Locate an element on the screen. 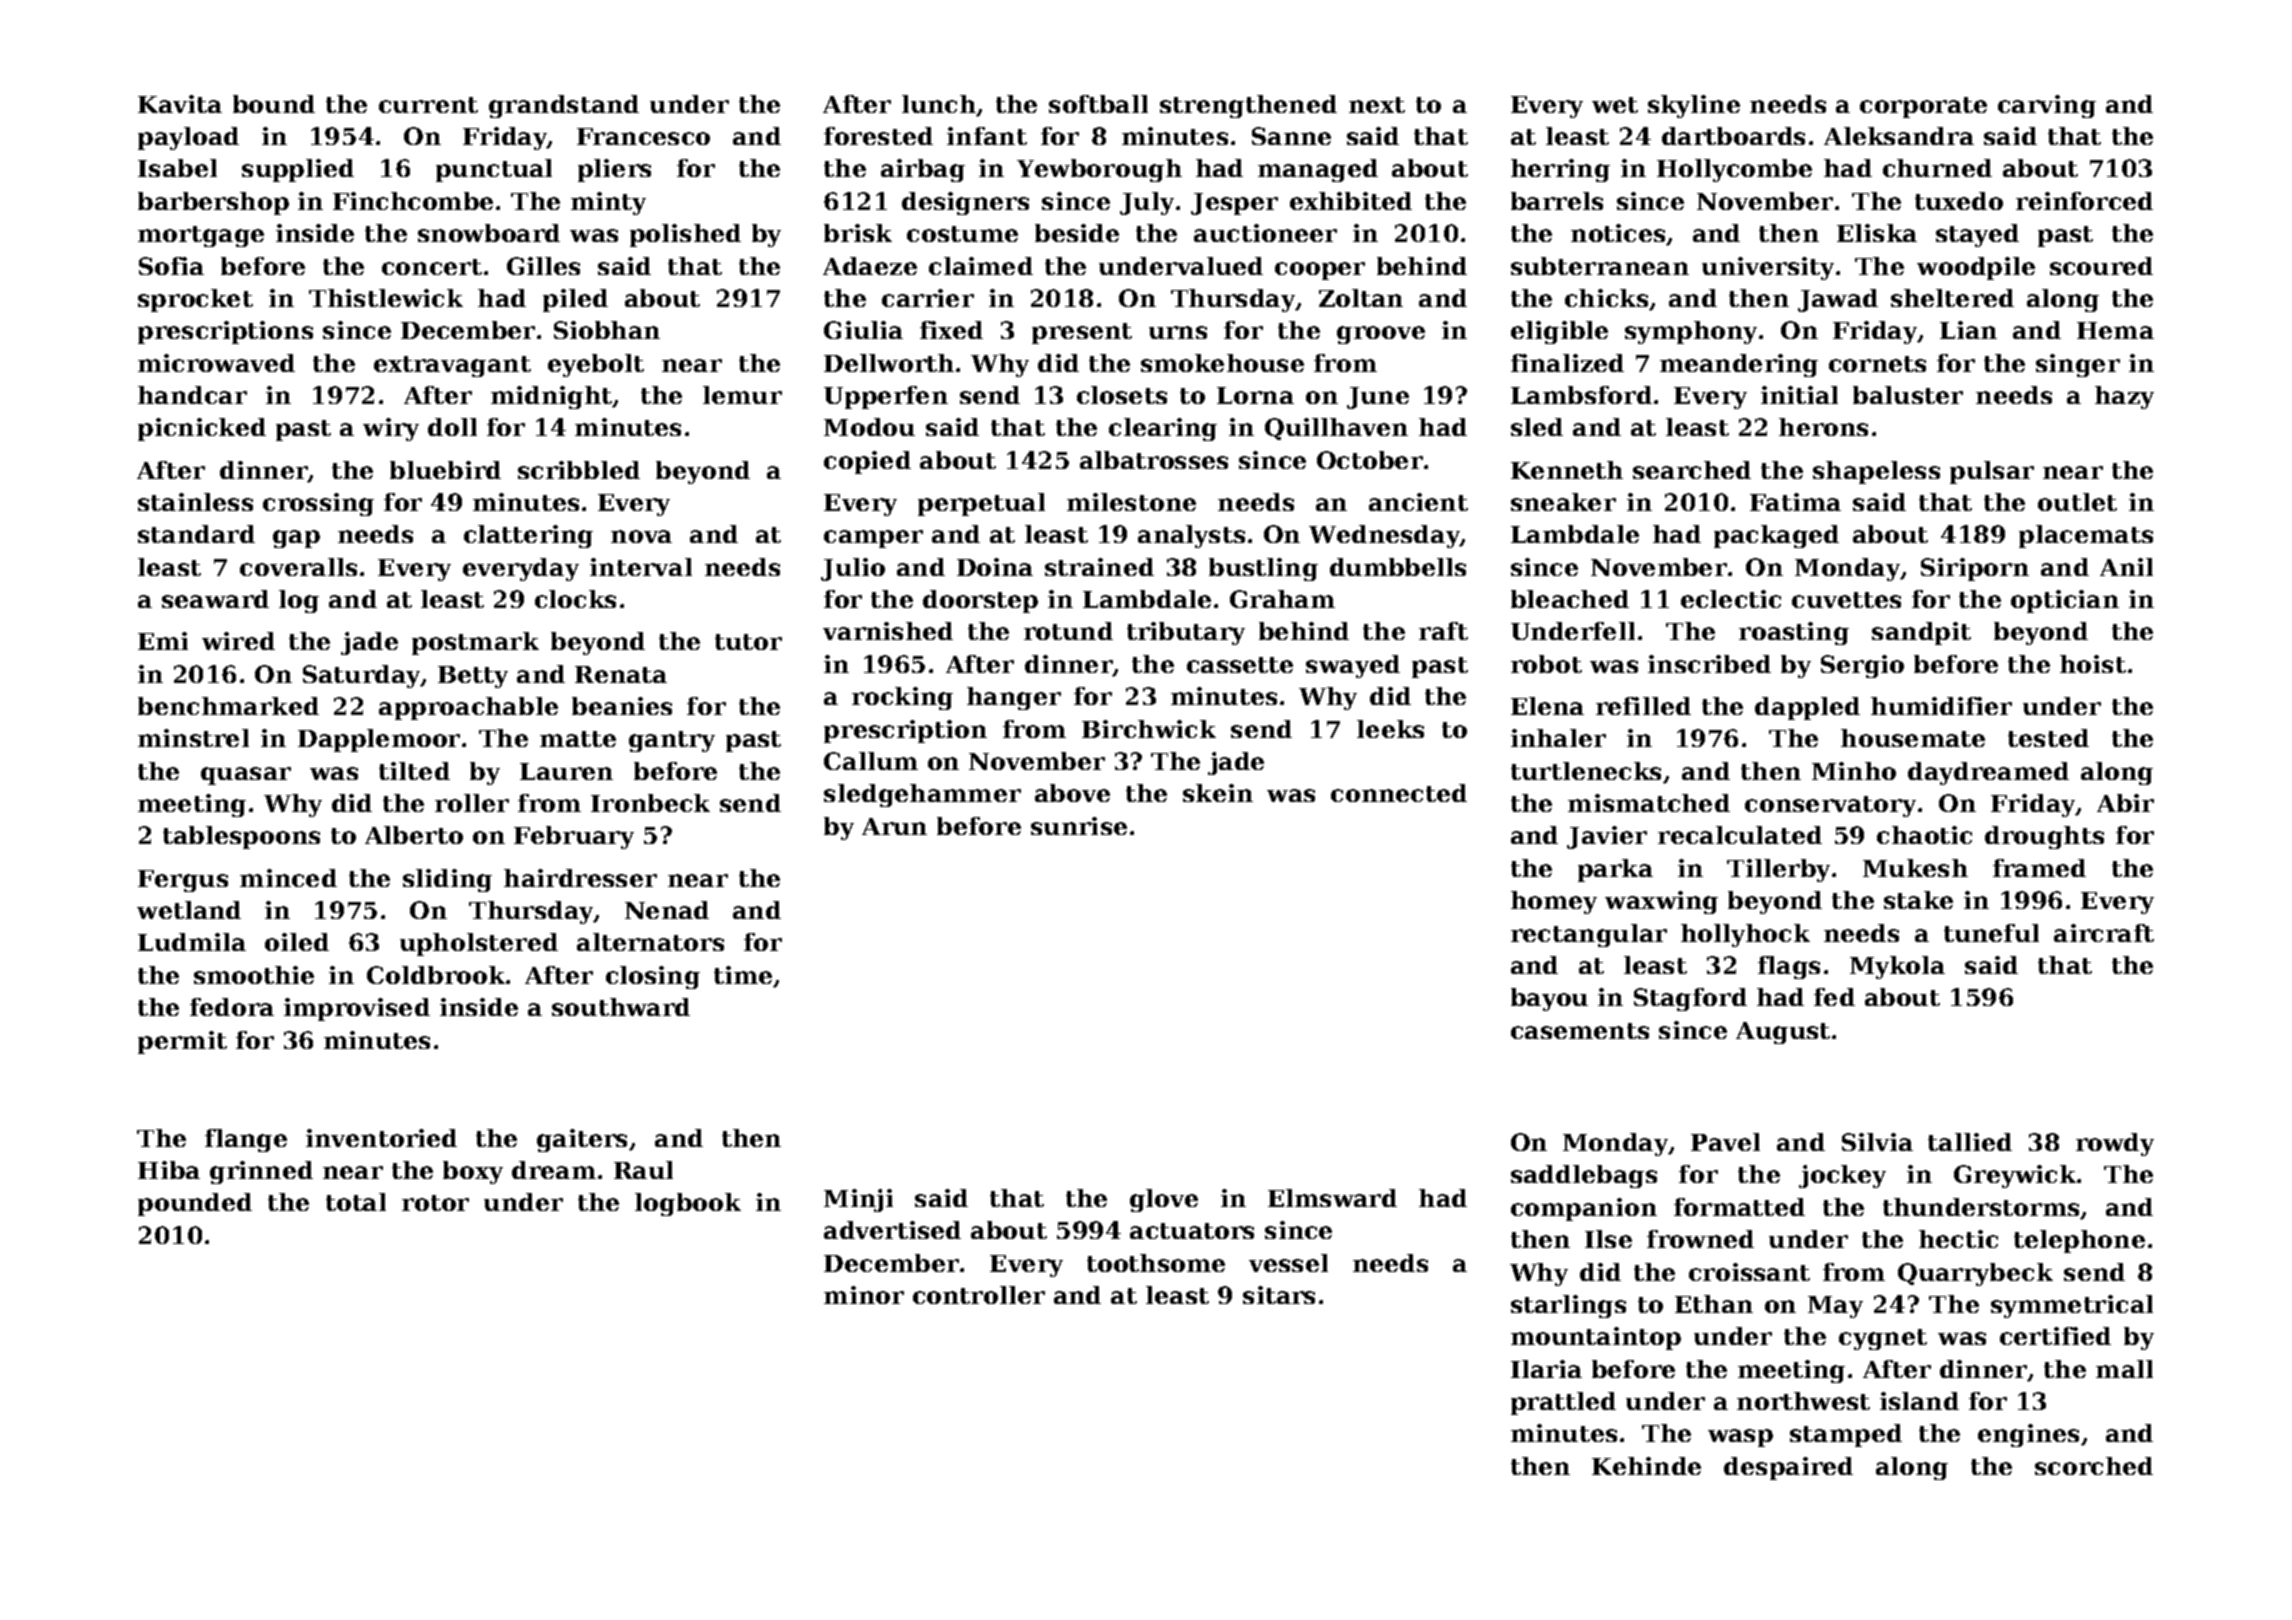 The width and height of the screenshot is (2292, 1620). clattering is located at coordinates (528, 536).
